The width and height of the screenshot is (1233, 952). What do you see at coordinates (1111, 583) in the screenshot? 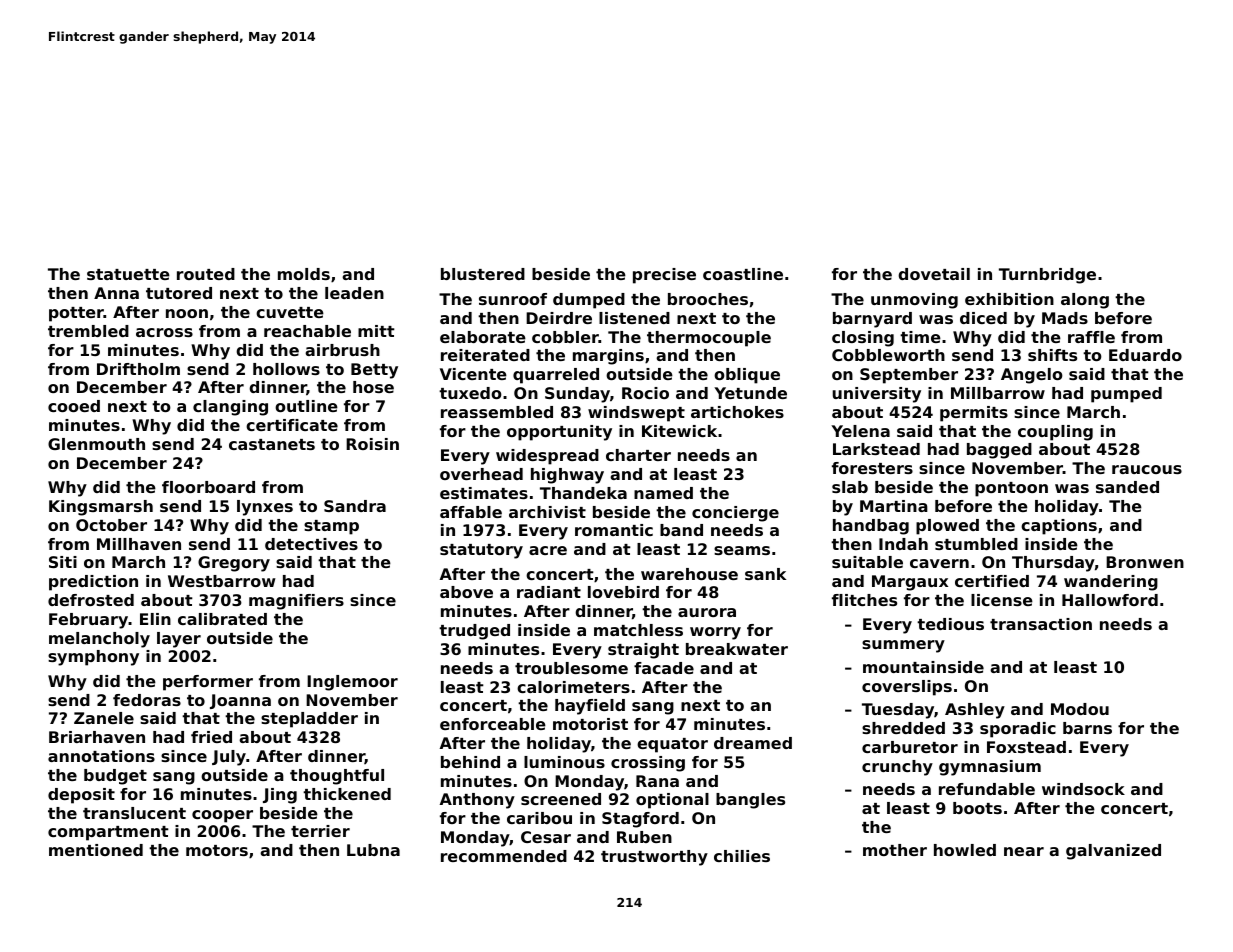
I see `wandering` at bounding box center [1111, 583].
